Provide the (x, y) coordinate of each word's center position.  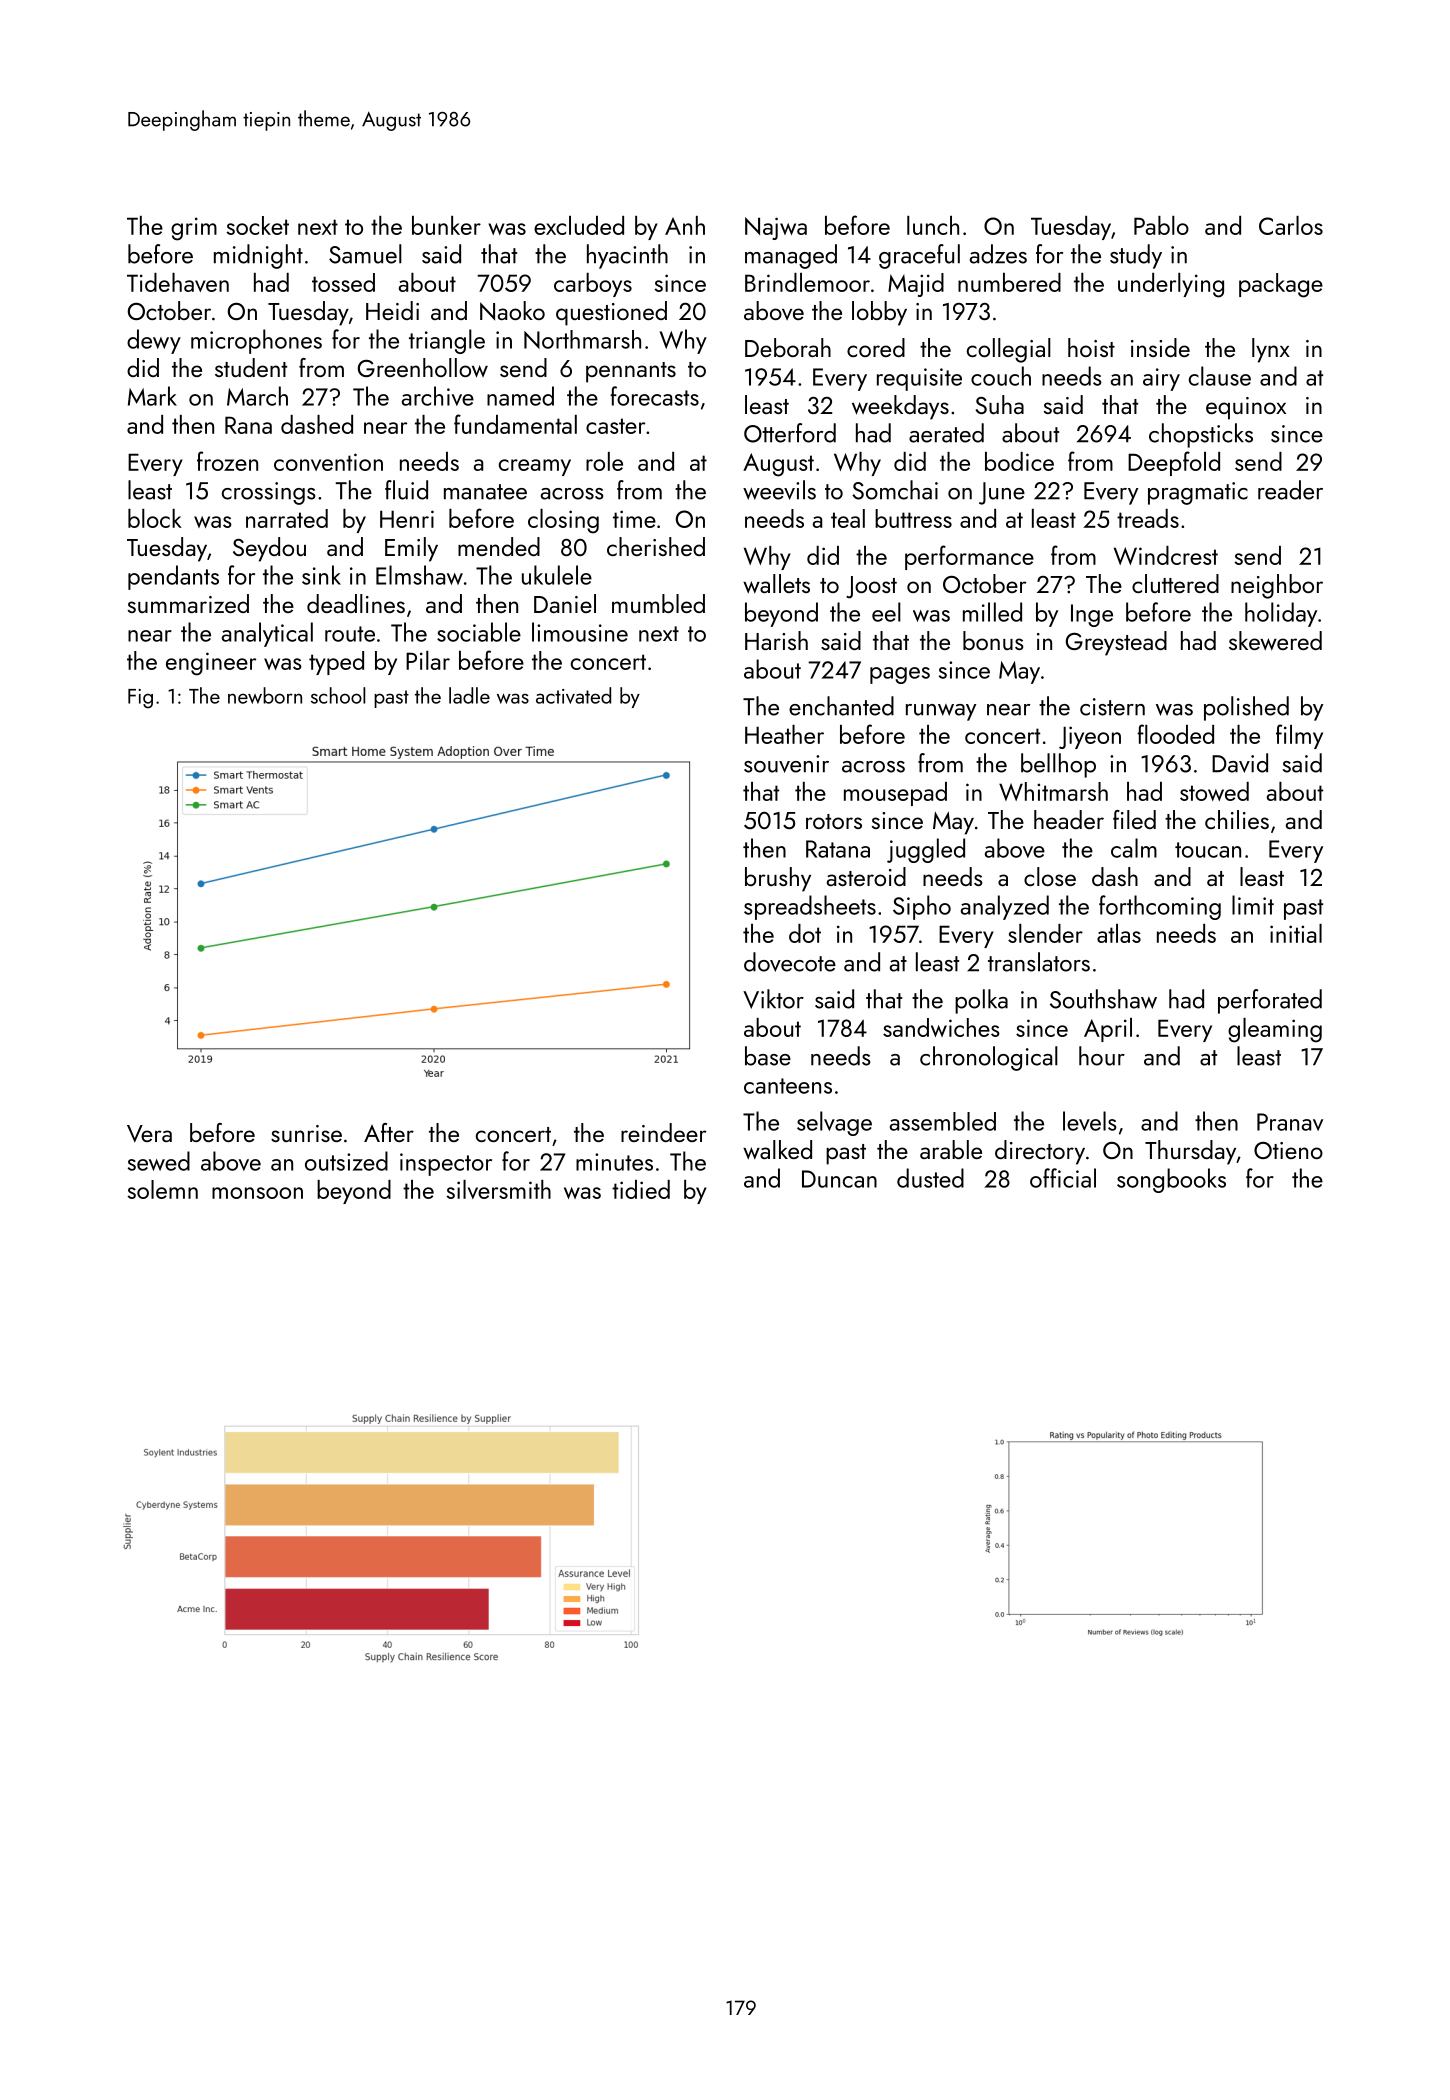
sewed (159, 1161)
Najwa (776, 228)
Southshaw (1103, 999)
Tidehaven (178, 282)
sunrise (306, 1133)
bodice (1019, 461)
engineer (211, 664)
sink (321, 575)
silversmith (498, 1189)
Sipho (922, 907)
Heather (784, 734)
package (1281, 285)
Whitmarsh (1053, 791)
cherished (656, 546)
